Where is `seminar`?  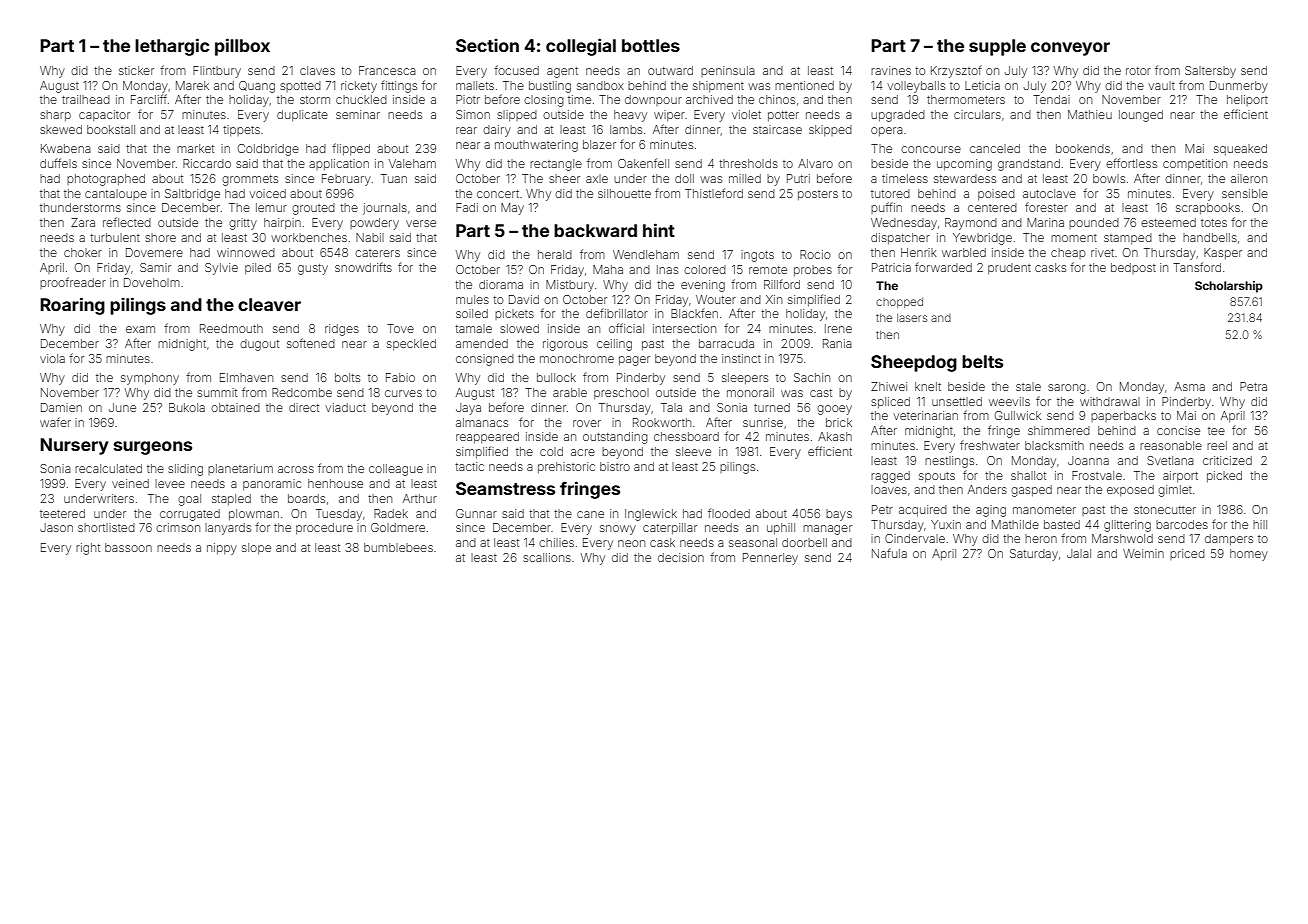
seminar is located at coordinates (358, 114).
